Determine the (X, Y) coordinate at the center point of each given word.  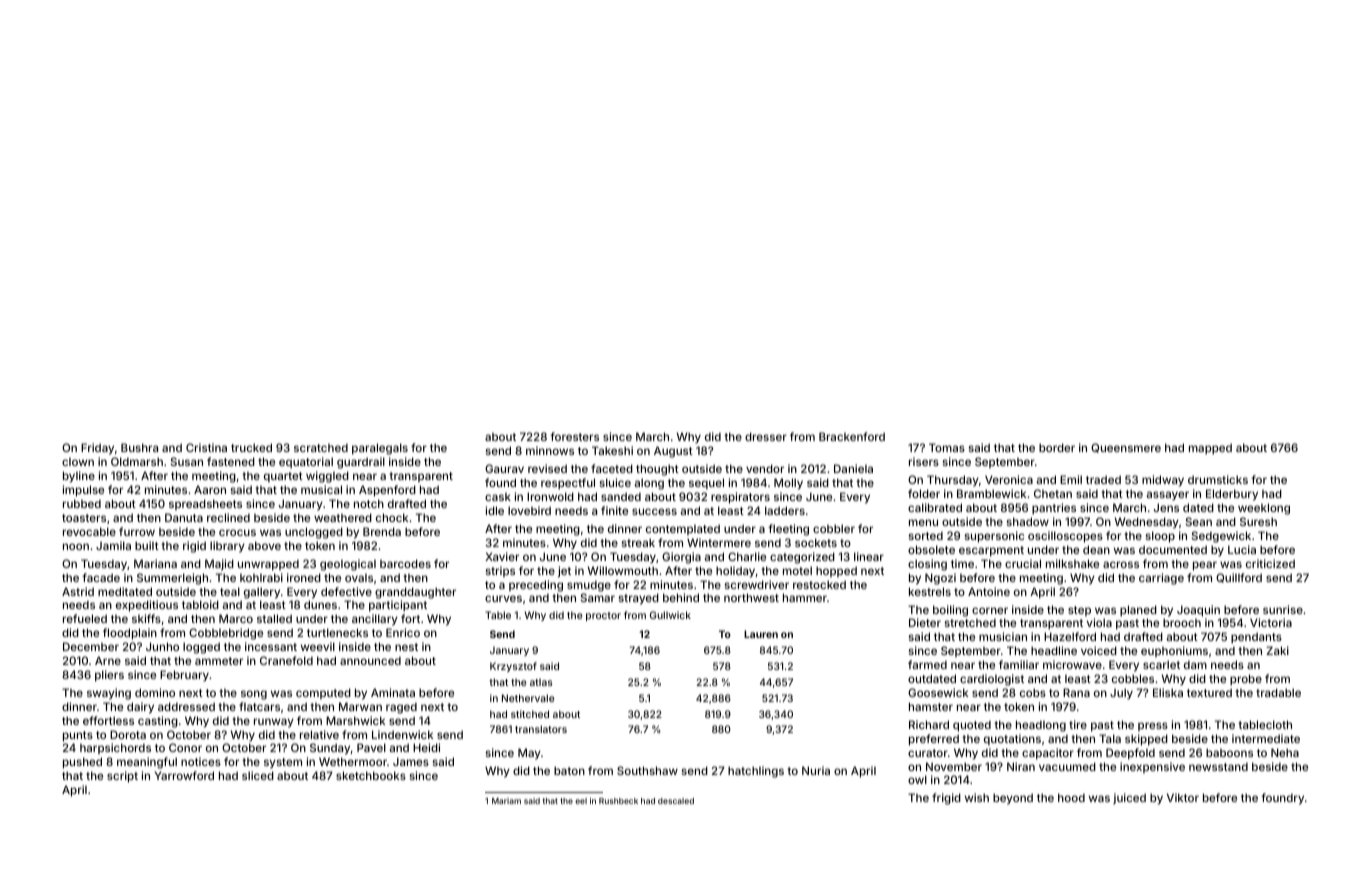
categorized (802, 558)
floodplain (130, 634)
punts (78, 736)
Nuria (816, 770)
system (283, 763)
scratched (321, 448)
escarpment (991, 551)
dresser (766, 436)
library (227, 547)
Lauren (761, 634)
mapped (1210, 449)
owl (917, 779)
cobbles (1133, 678)
